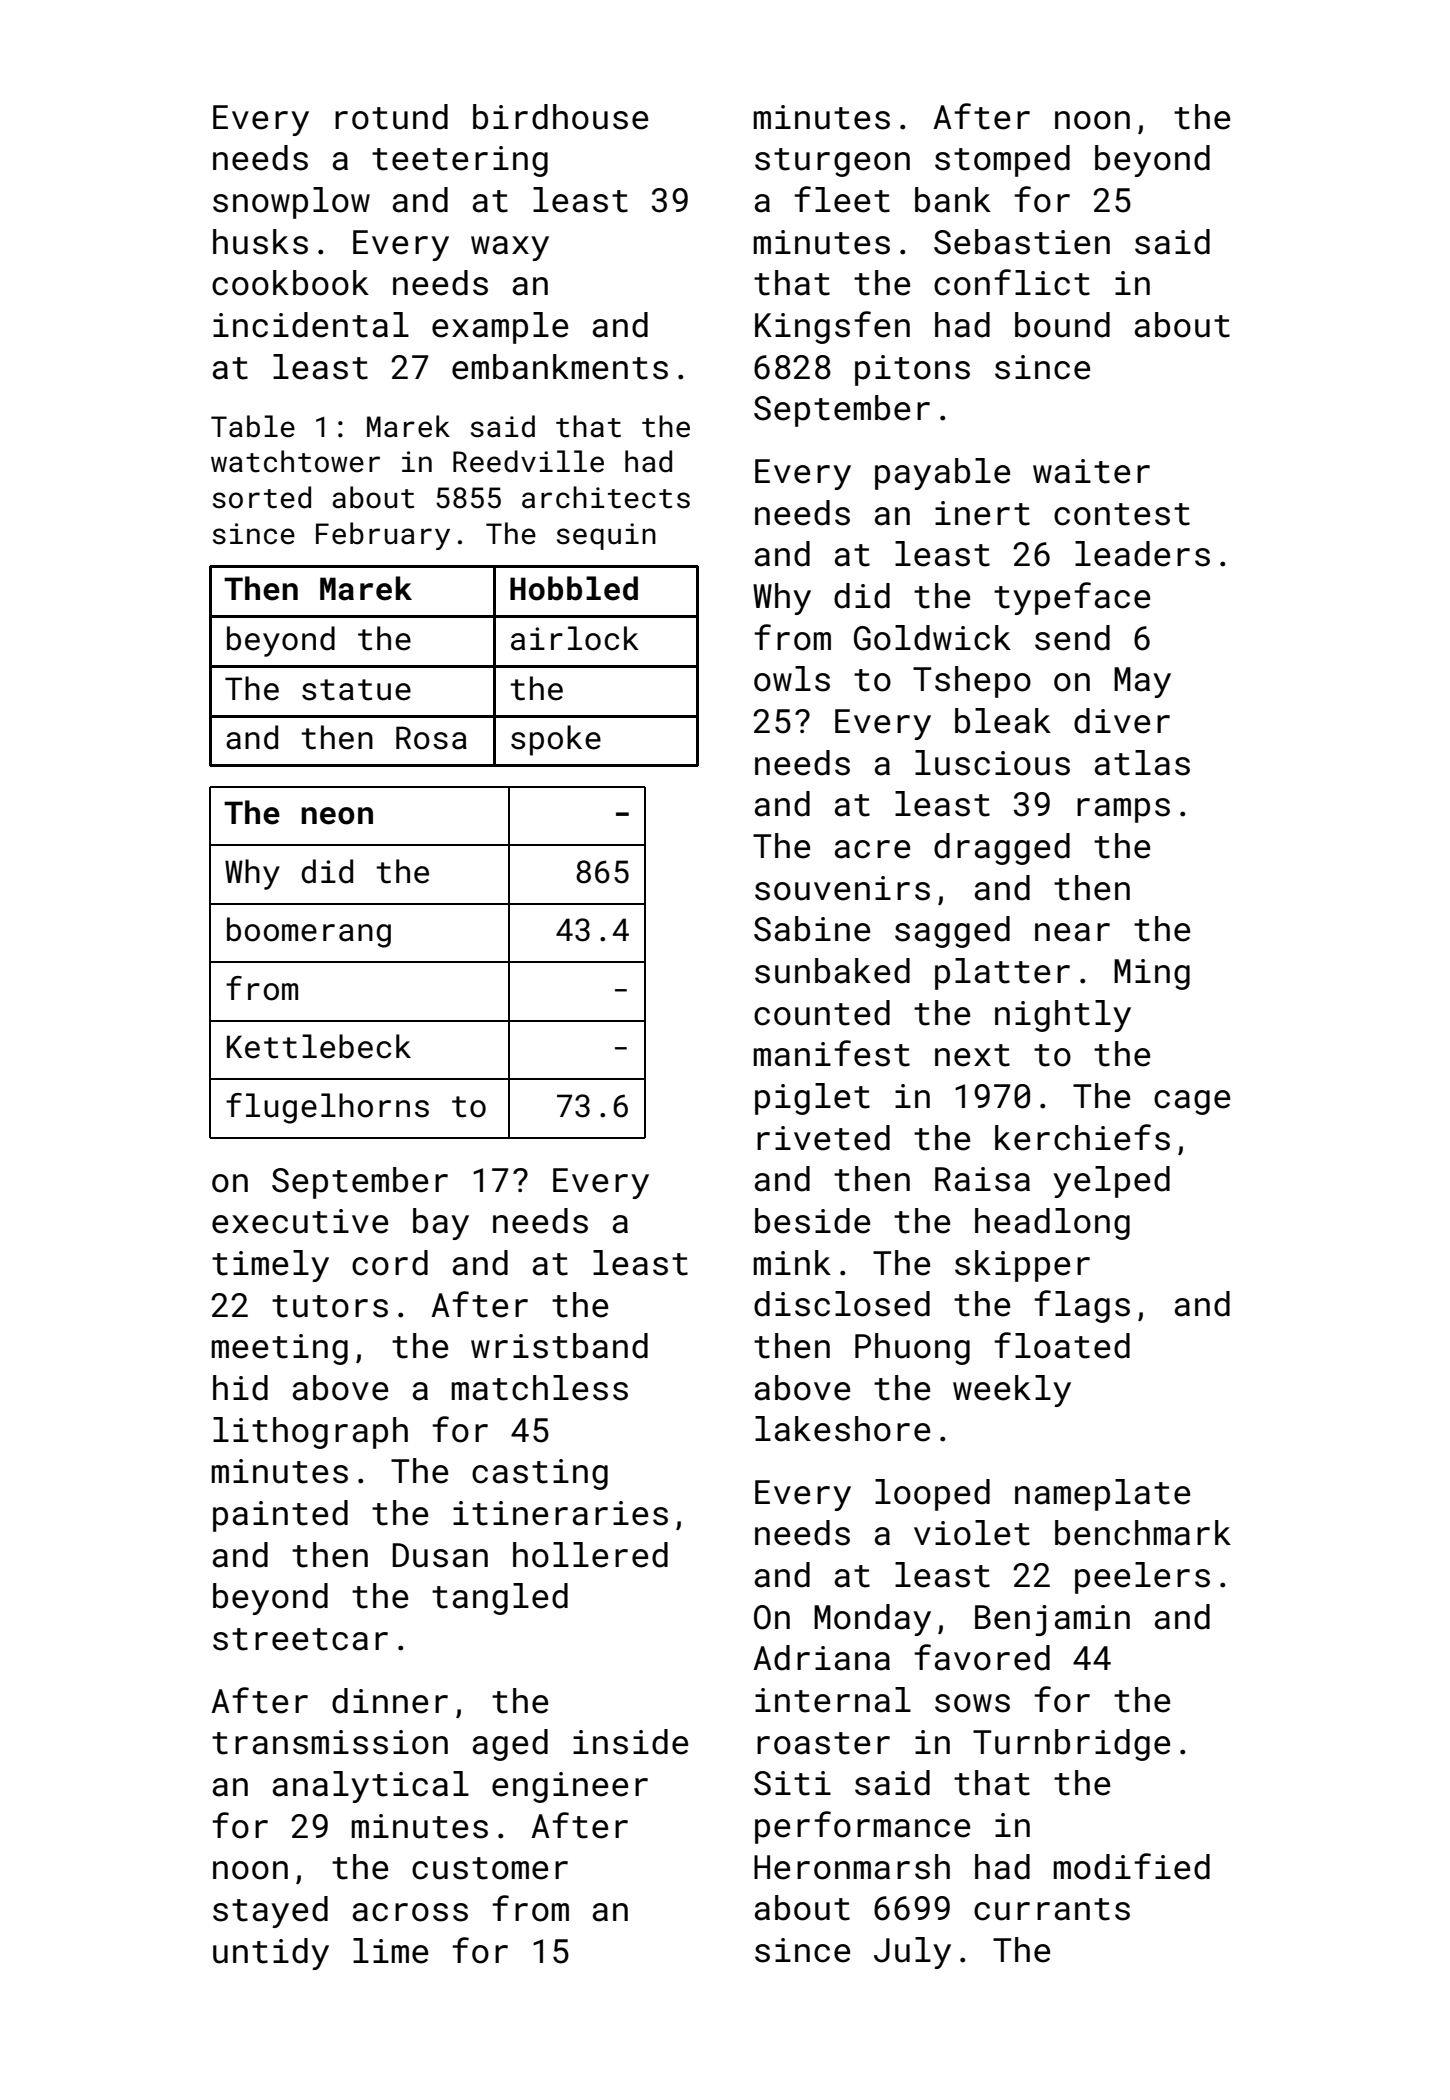  Describe the element at coordinates (823, 1138) in the screenshot. I see `riveted` at that location.
